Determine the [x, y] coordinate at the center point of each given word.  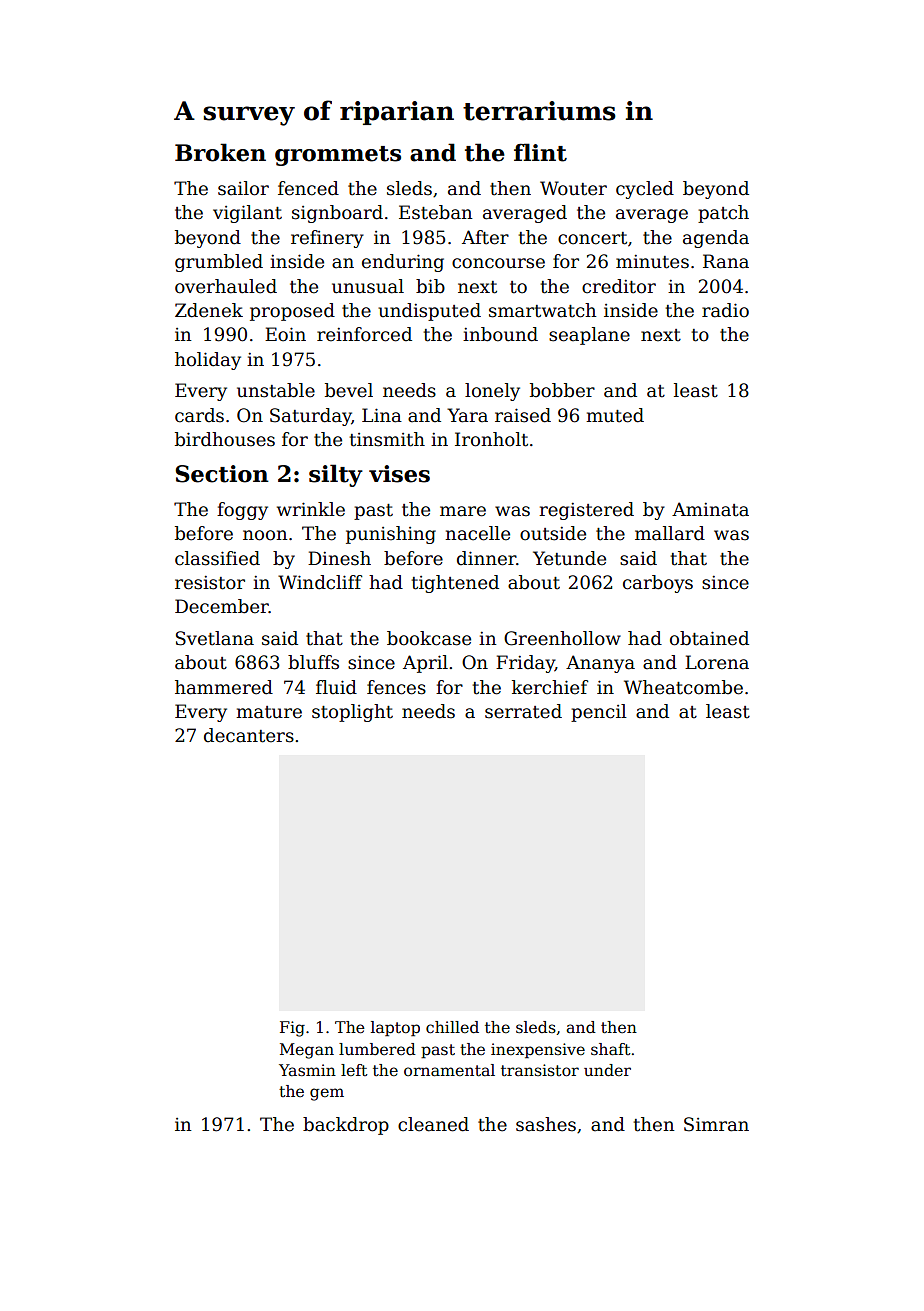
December [222, 606]
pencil [599, 713]
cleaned [433, 1124]
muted [615, 415]
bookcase [429, 638]
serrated [523, 711]
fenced [308, 188]
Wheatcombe [683, 687]
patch [723, 214]
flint [540, 152]
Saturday [311, 417]
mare [463, 511]
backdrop [346, 1126]
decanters [249, 735]
